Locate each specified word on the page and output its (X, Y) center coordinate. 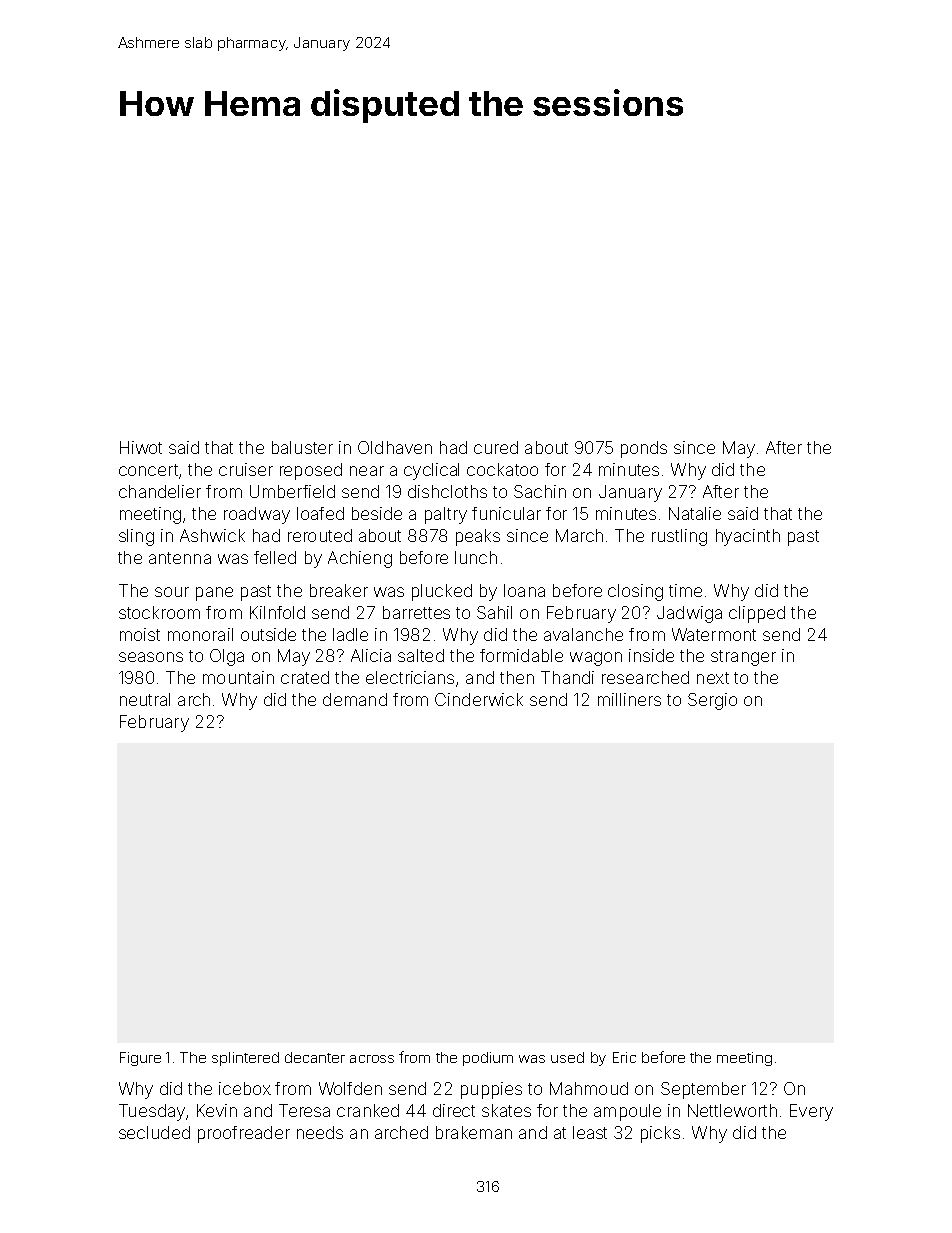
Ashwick (212, 535)
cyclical (431, 471)
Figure (140, 1059)
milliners (629, 699)
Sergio (712, 701)
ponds (644, 449)
